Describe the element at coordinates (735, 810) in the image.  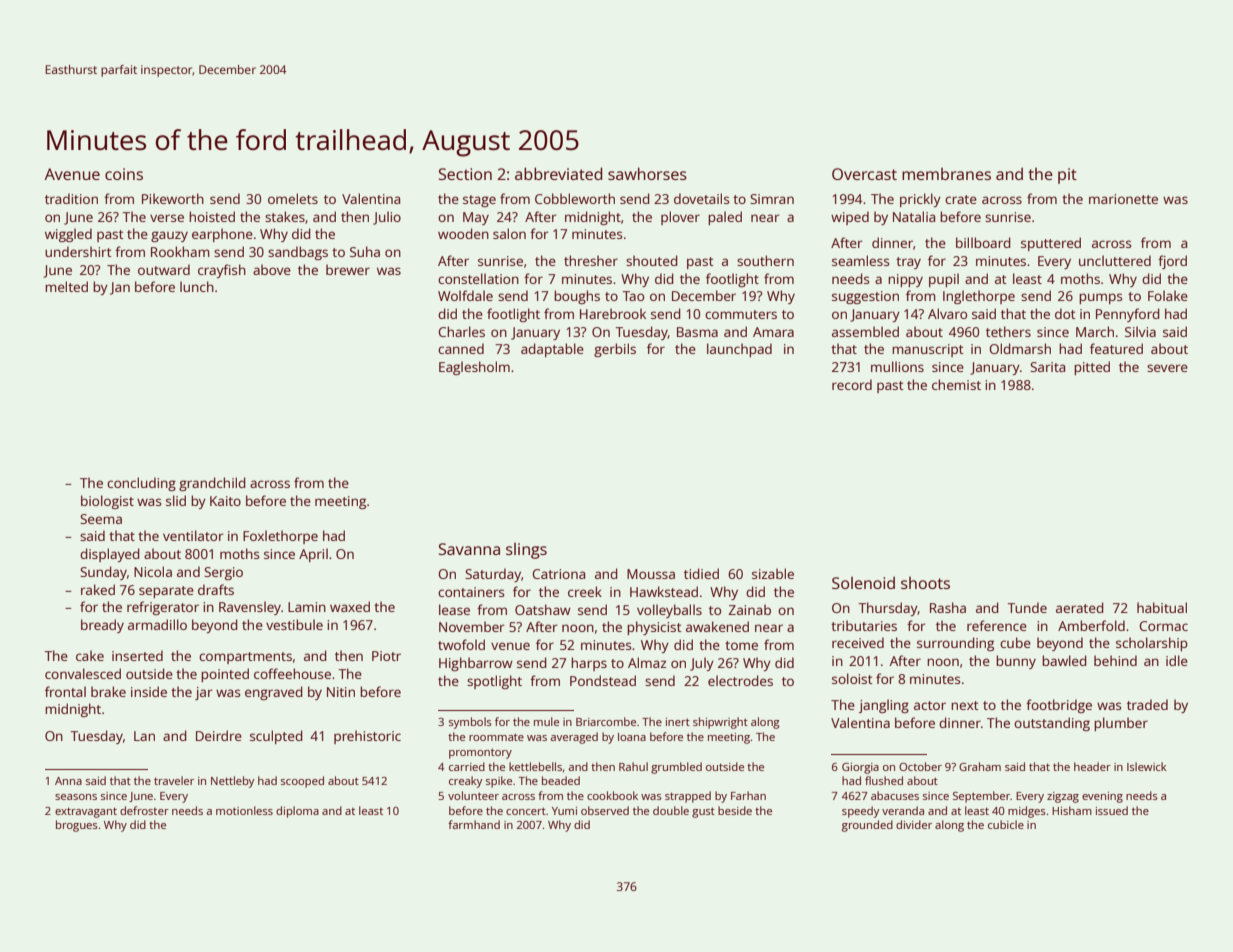
I see `beside` at that location.
